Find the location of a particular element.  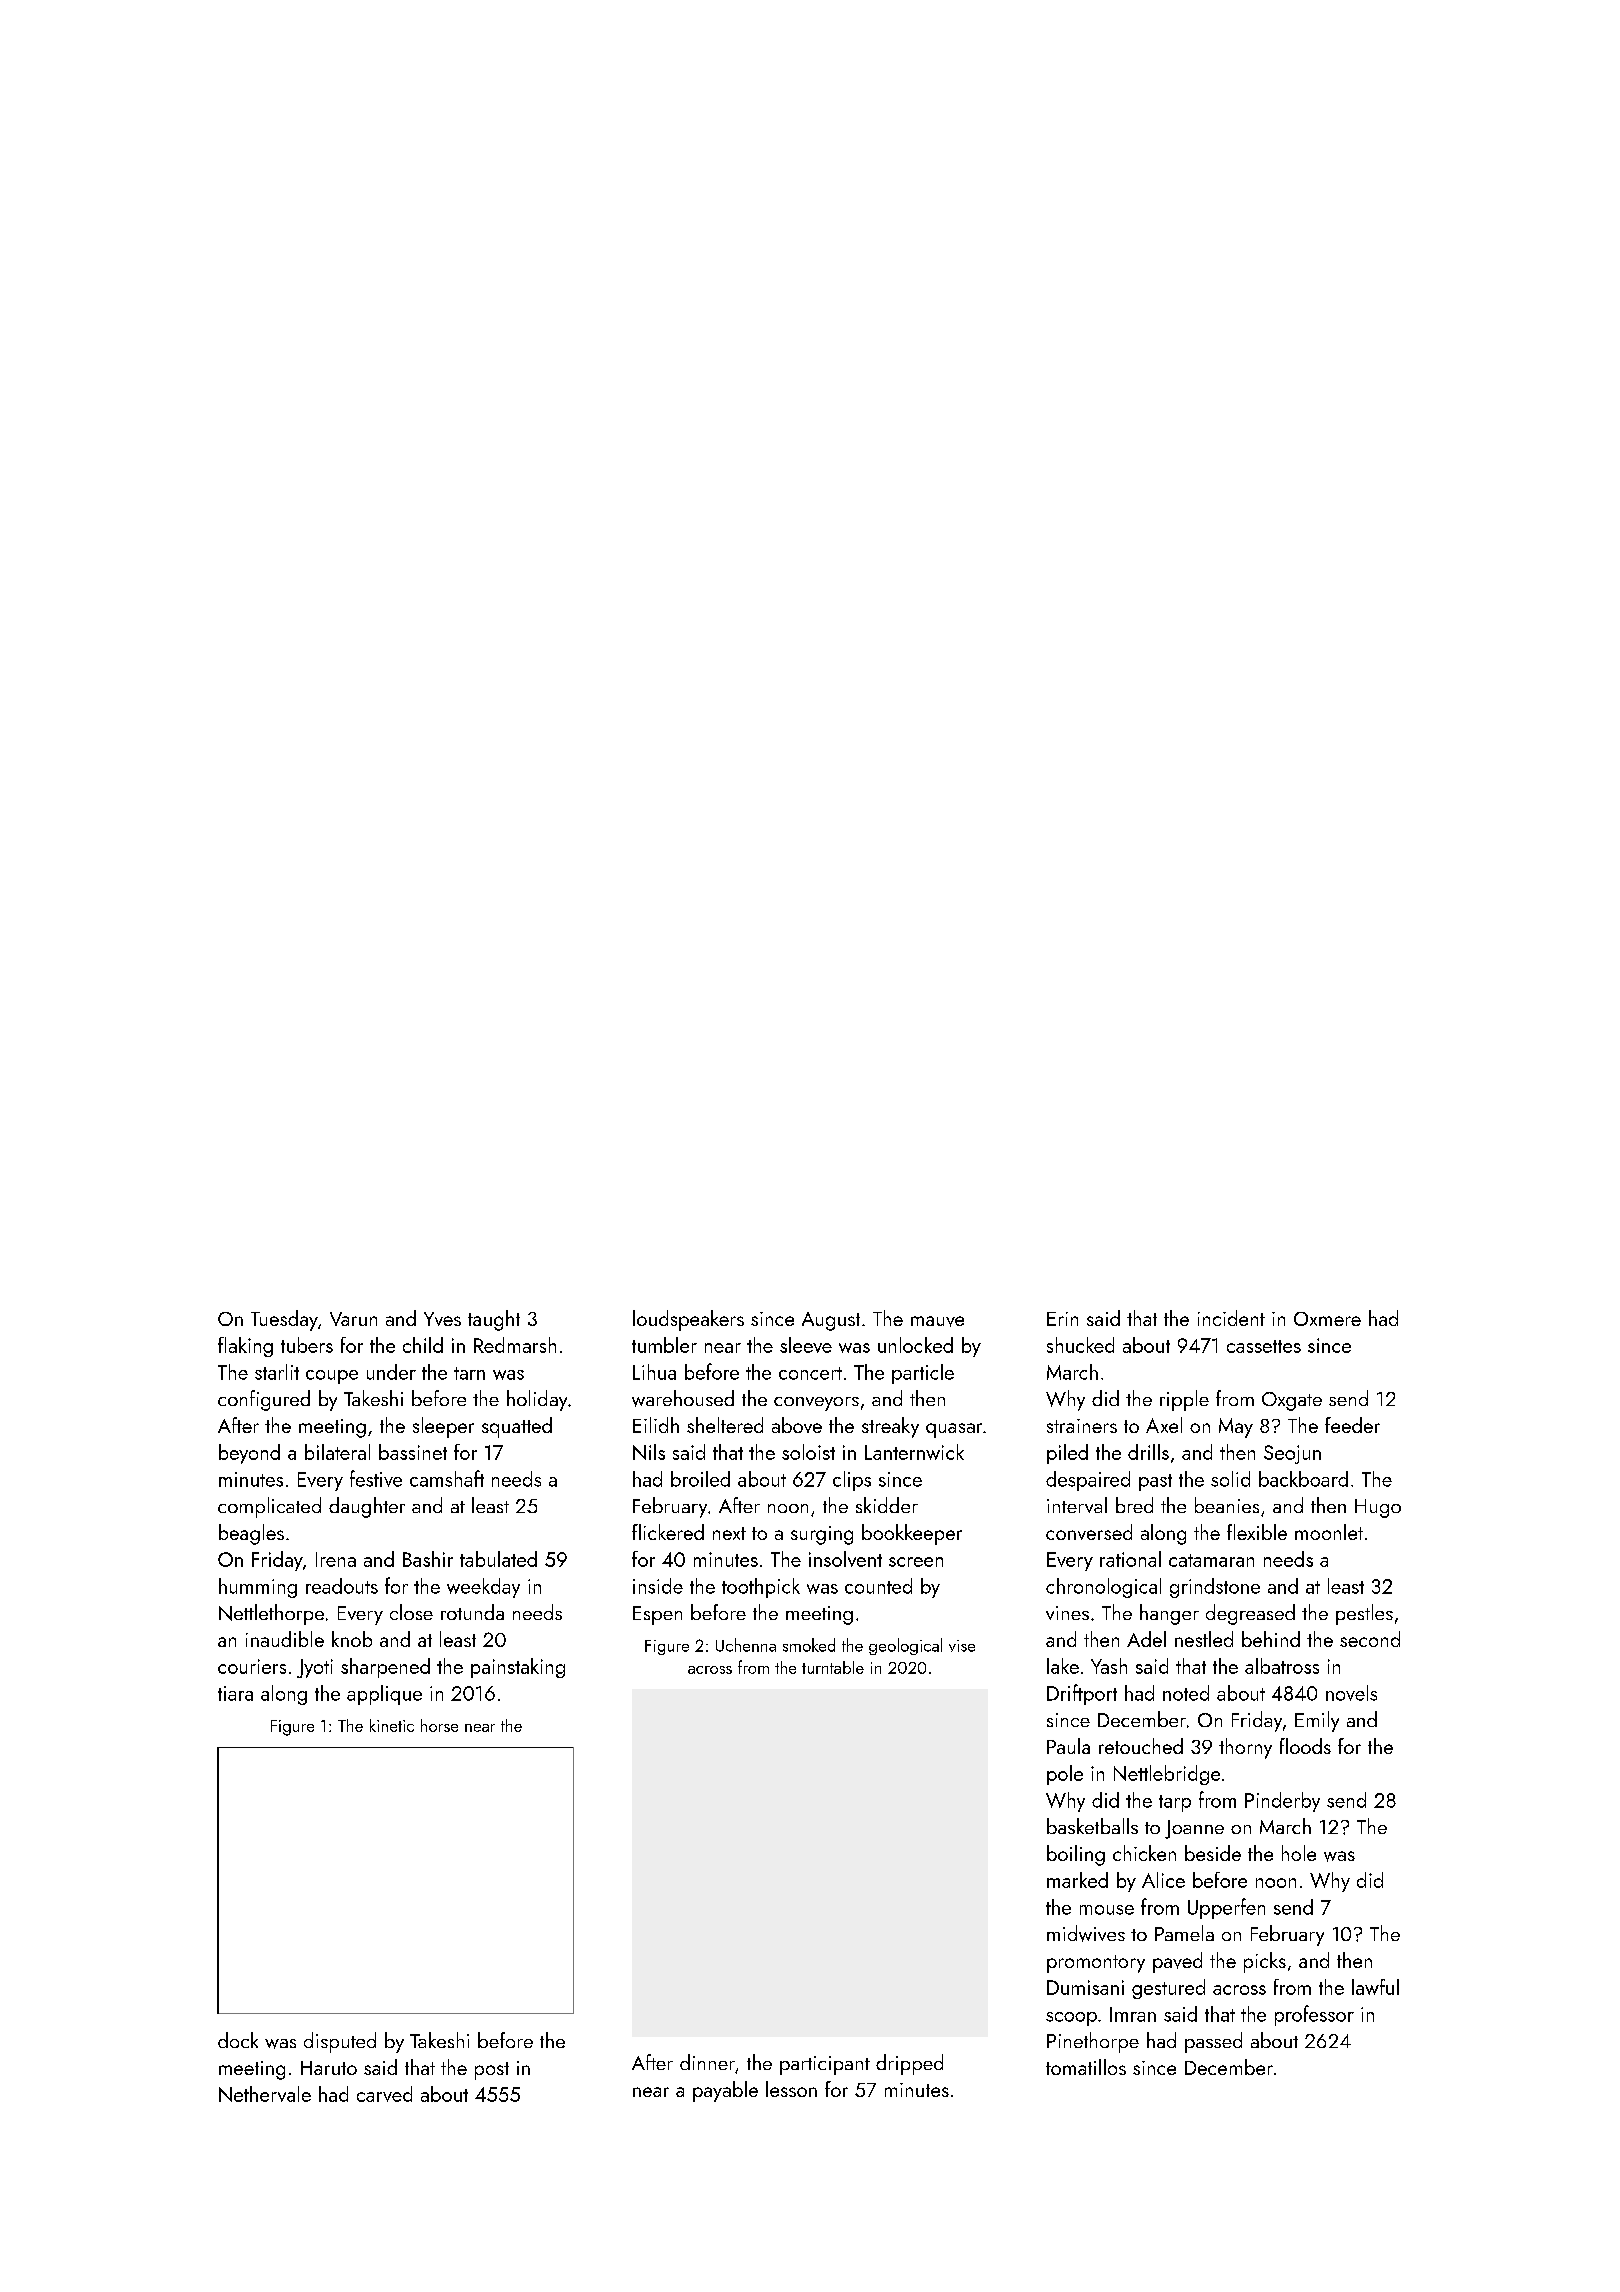

tarn is located at coordinates (469, 1373).
